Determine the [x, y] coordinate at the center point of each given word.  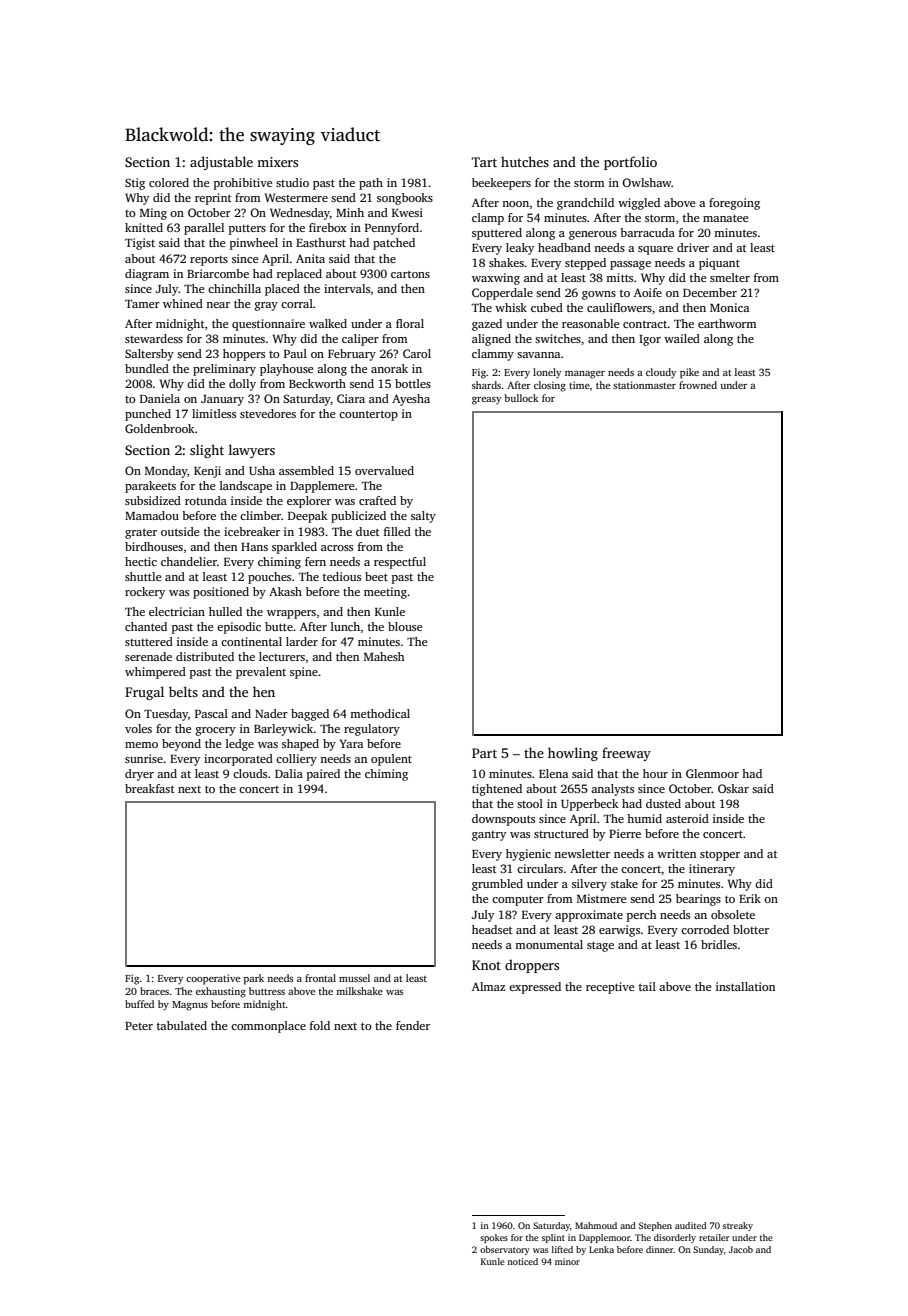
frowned [698, 385]
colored [169, 182]
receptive [610, 988]
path [371, 184]
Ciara [351, 398]
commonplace [268, 1027]
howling [573, 754]
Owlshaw [647, 182]
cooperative [213, 979]
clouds [250, 773]
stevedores [268, 413]
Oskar [733, 788]
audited [691, 1225]
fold [320, 1025]
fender [413, 1025]
